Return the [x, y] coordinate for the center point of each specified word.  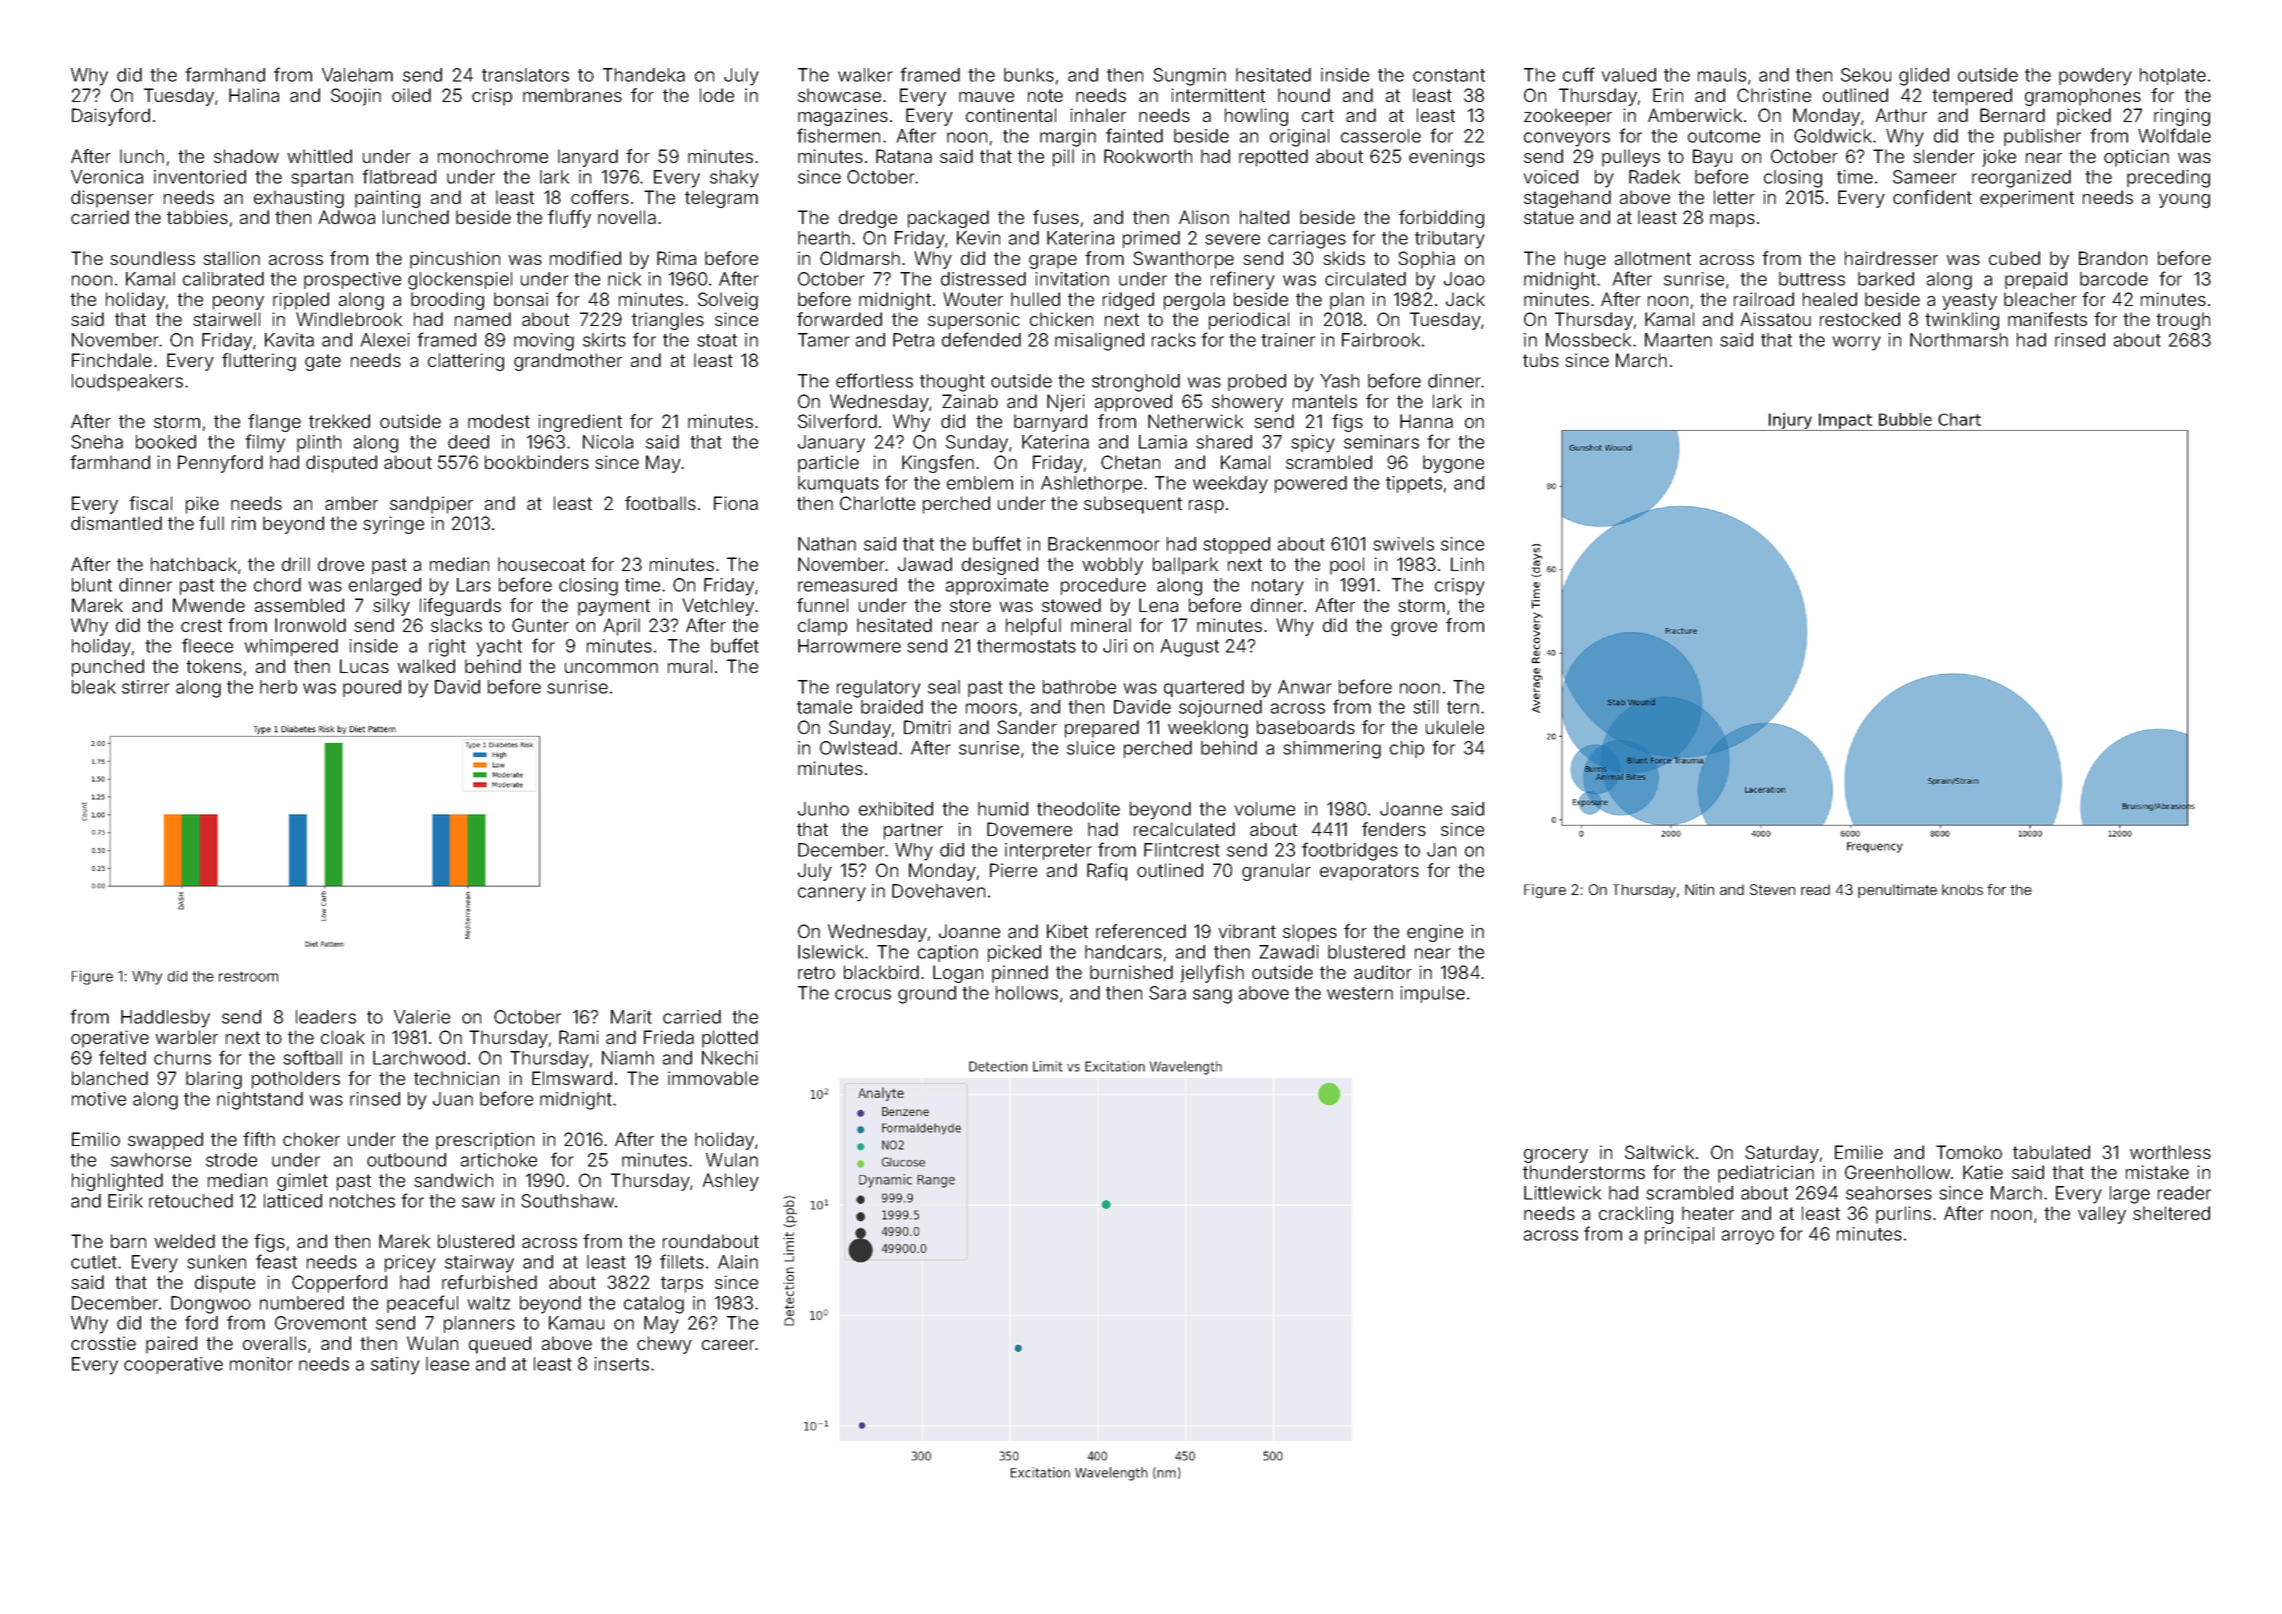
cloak [343, 1037]
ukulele [1455, 727]
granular [1276, 872]
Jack [1465, 299]
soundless [152, 258]
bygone [1453, 464]
